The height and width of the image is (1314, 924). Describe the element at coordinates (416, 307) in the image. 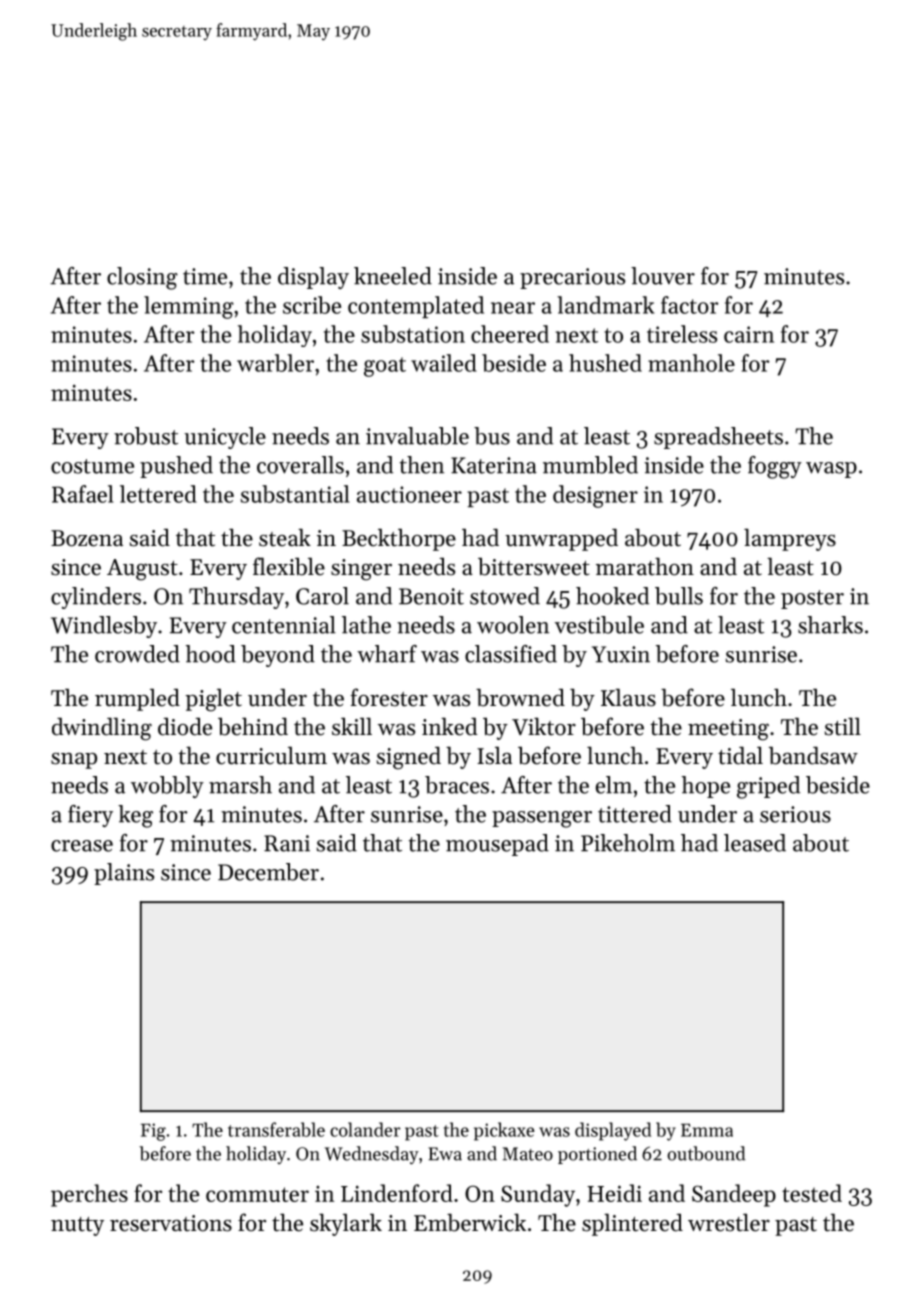

I see `contemplated` at that location.
